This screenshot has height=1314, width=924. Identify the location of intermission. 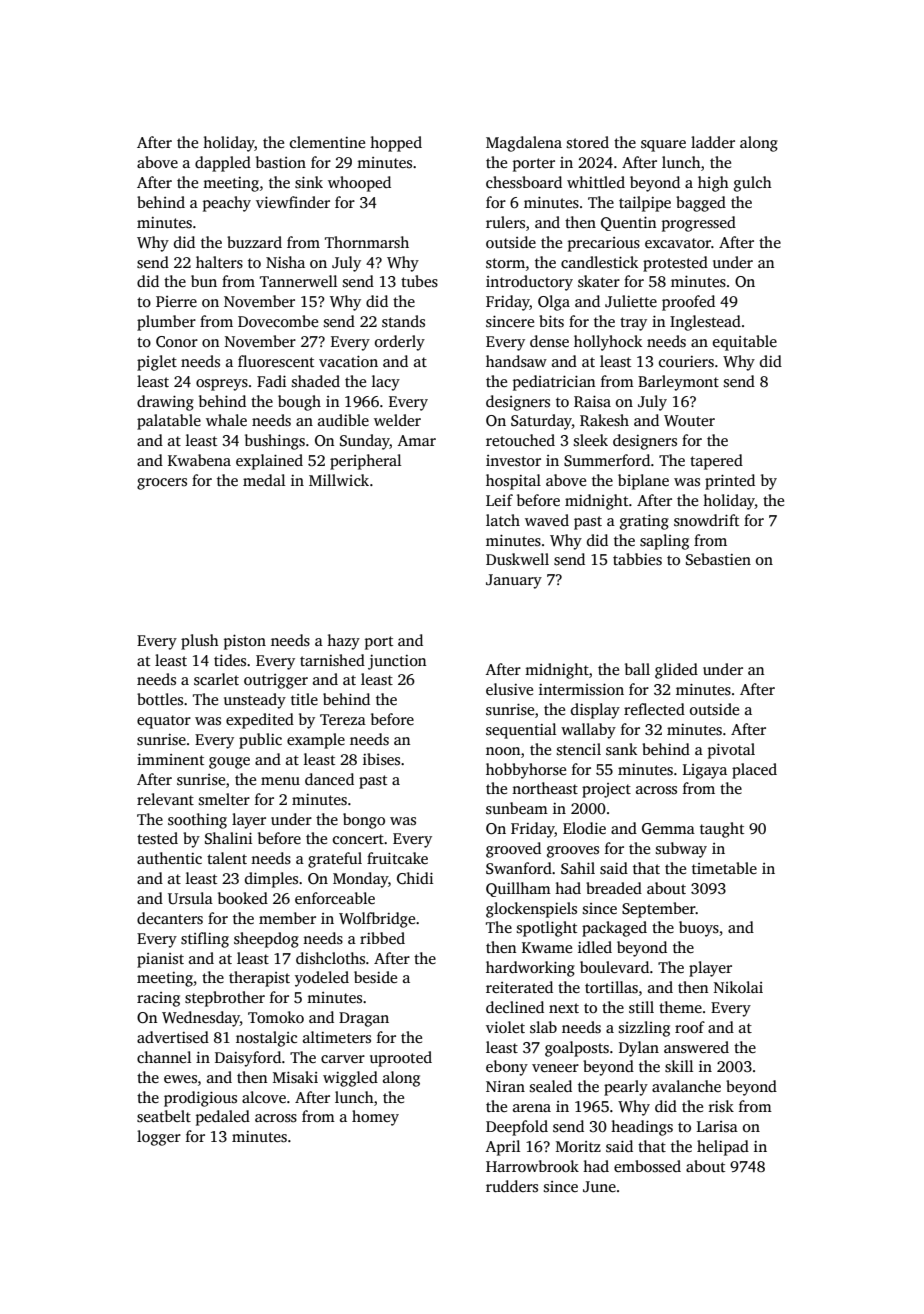
(581, 690).
